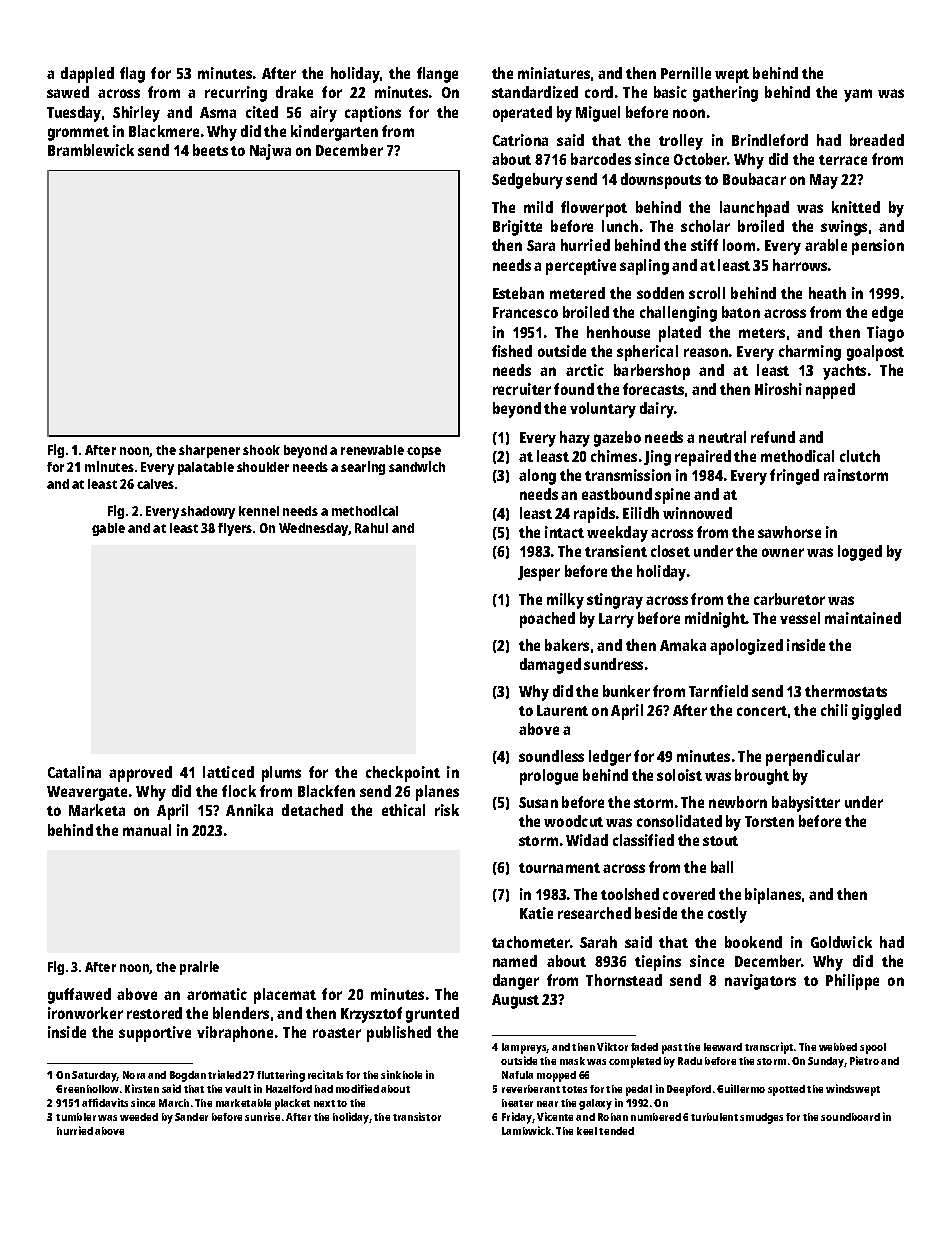  I want to click on Susan, so click(538, 802).
